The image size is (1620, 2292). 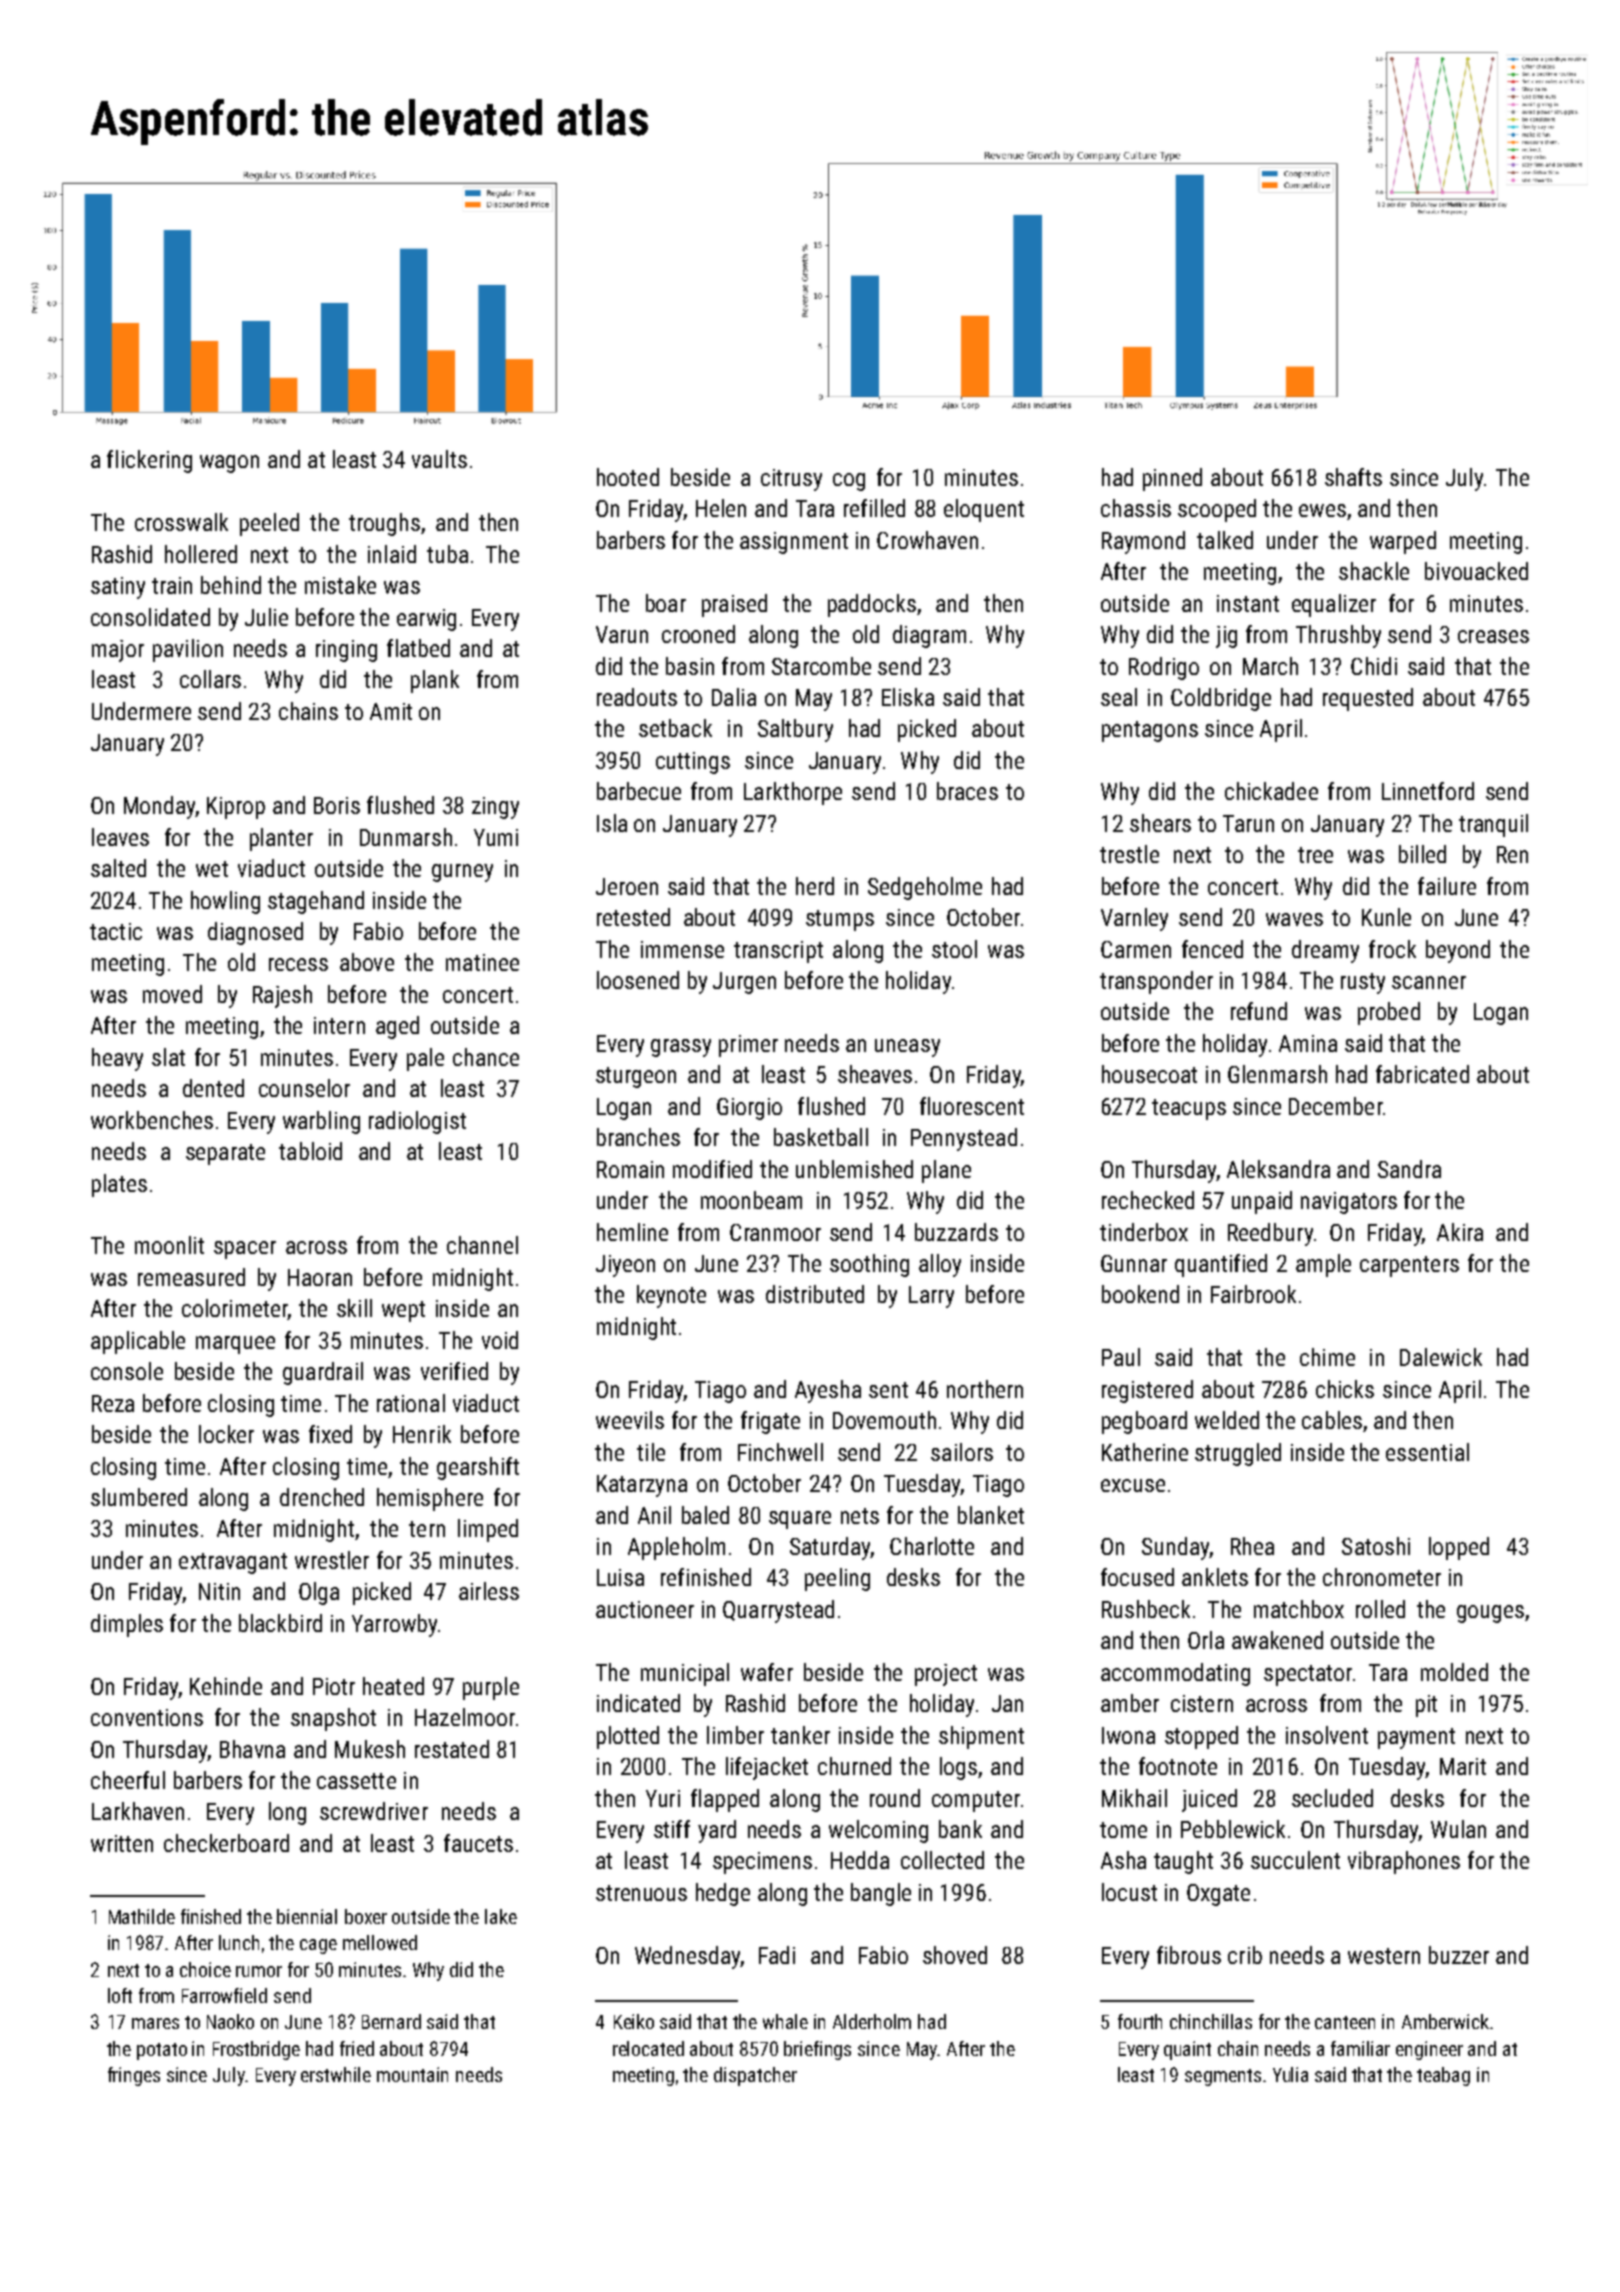 I want to click on scanner, so click(x=1429, y=982).
